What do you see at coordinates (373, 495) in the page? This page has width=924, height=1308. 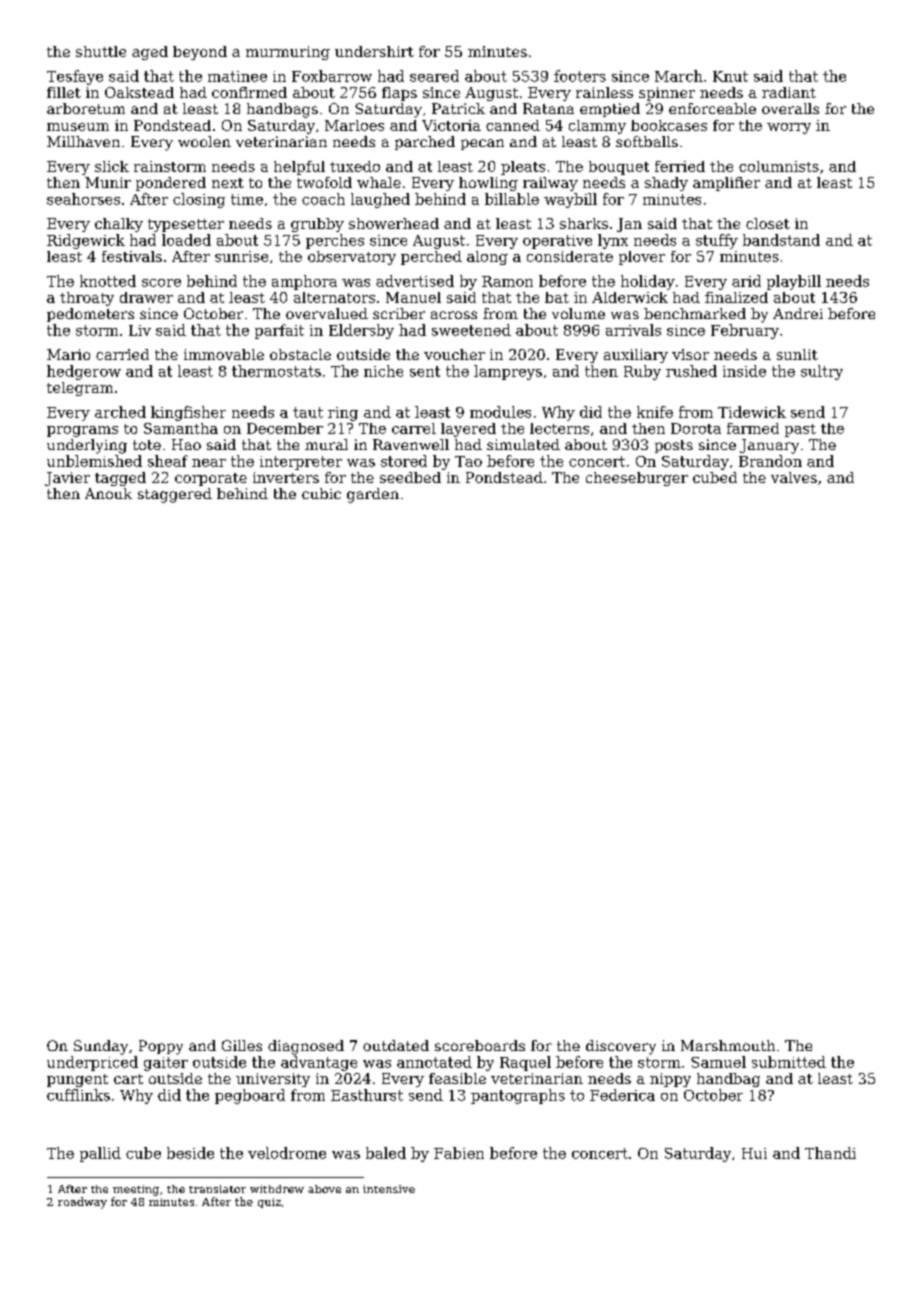 I see `garden` at bounding box center [373, 495].
